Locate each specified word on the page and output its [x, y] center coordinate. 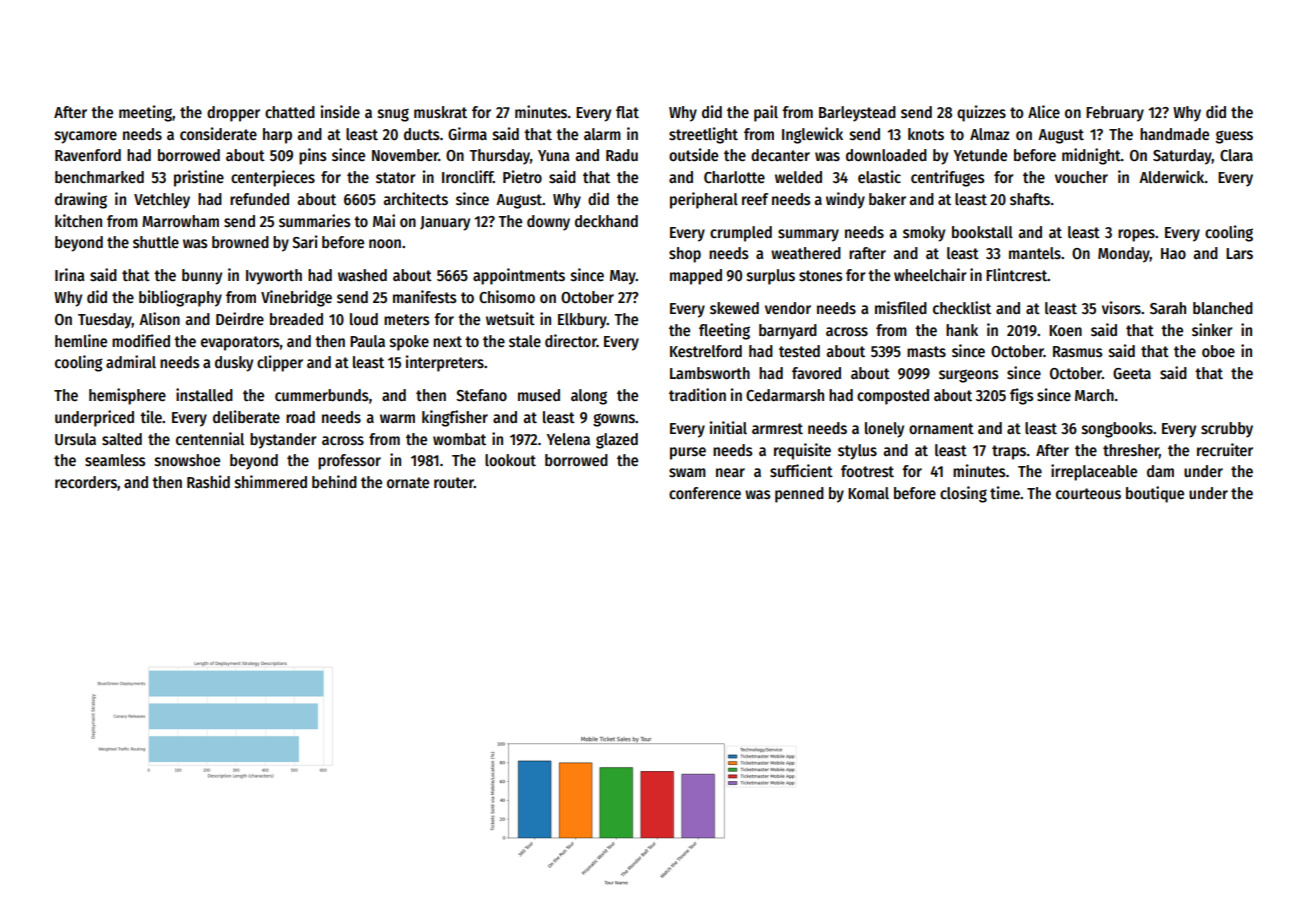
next [447, 341]
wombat [459, 439]
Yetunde [980, 155]
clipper [280, 363]
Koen [1065, 330]
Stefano [481, 395]
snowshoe [187, 460]
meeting [145, 113]
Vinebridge [296, 298]
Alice [1044, 111]
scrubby [1227, 430]
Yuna [553, 155]
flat [627, 112]
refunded [259, 199]
